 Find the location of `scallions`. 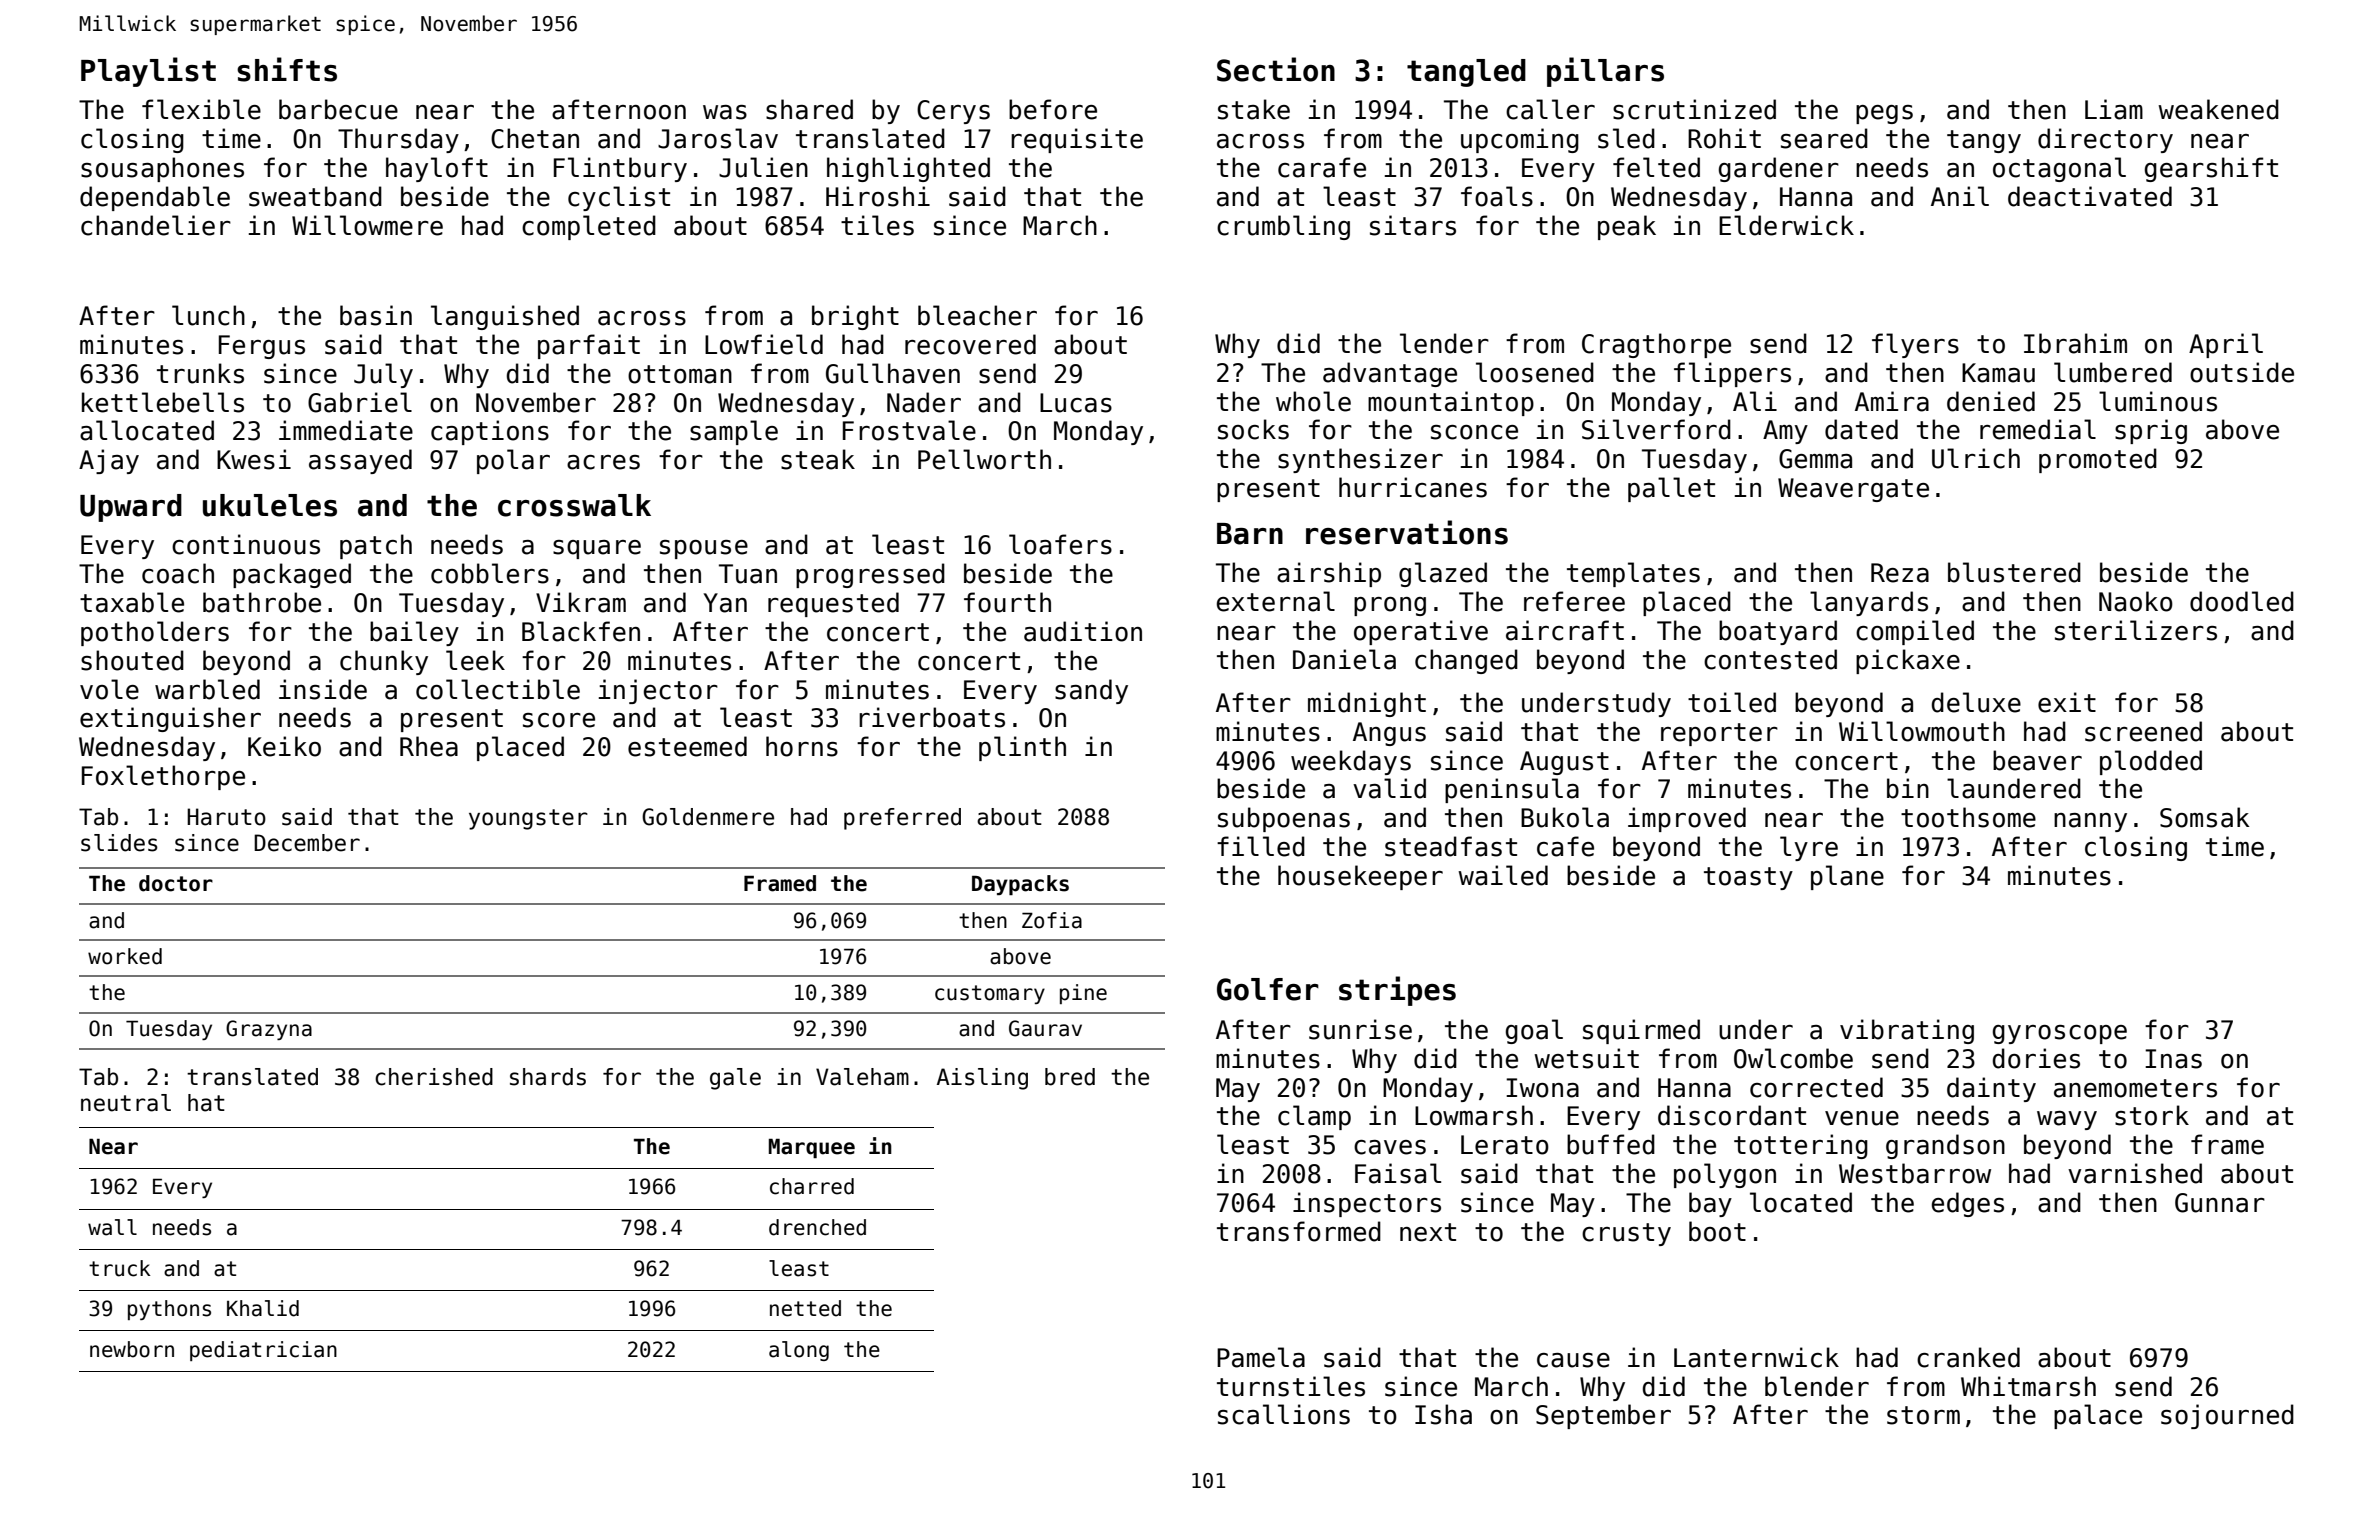

scallions is located at coordinates (1284, 1414).
